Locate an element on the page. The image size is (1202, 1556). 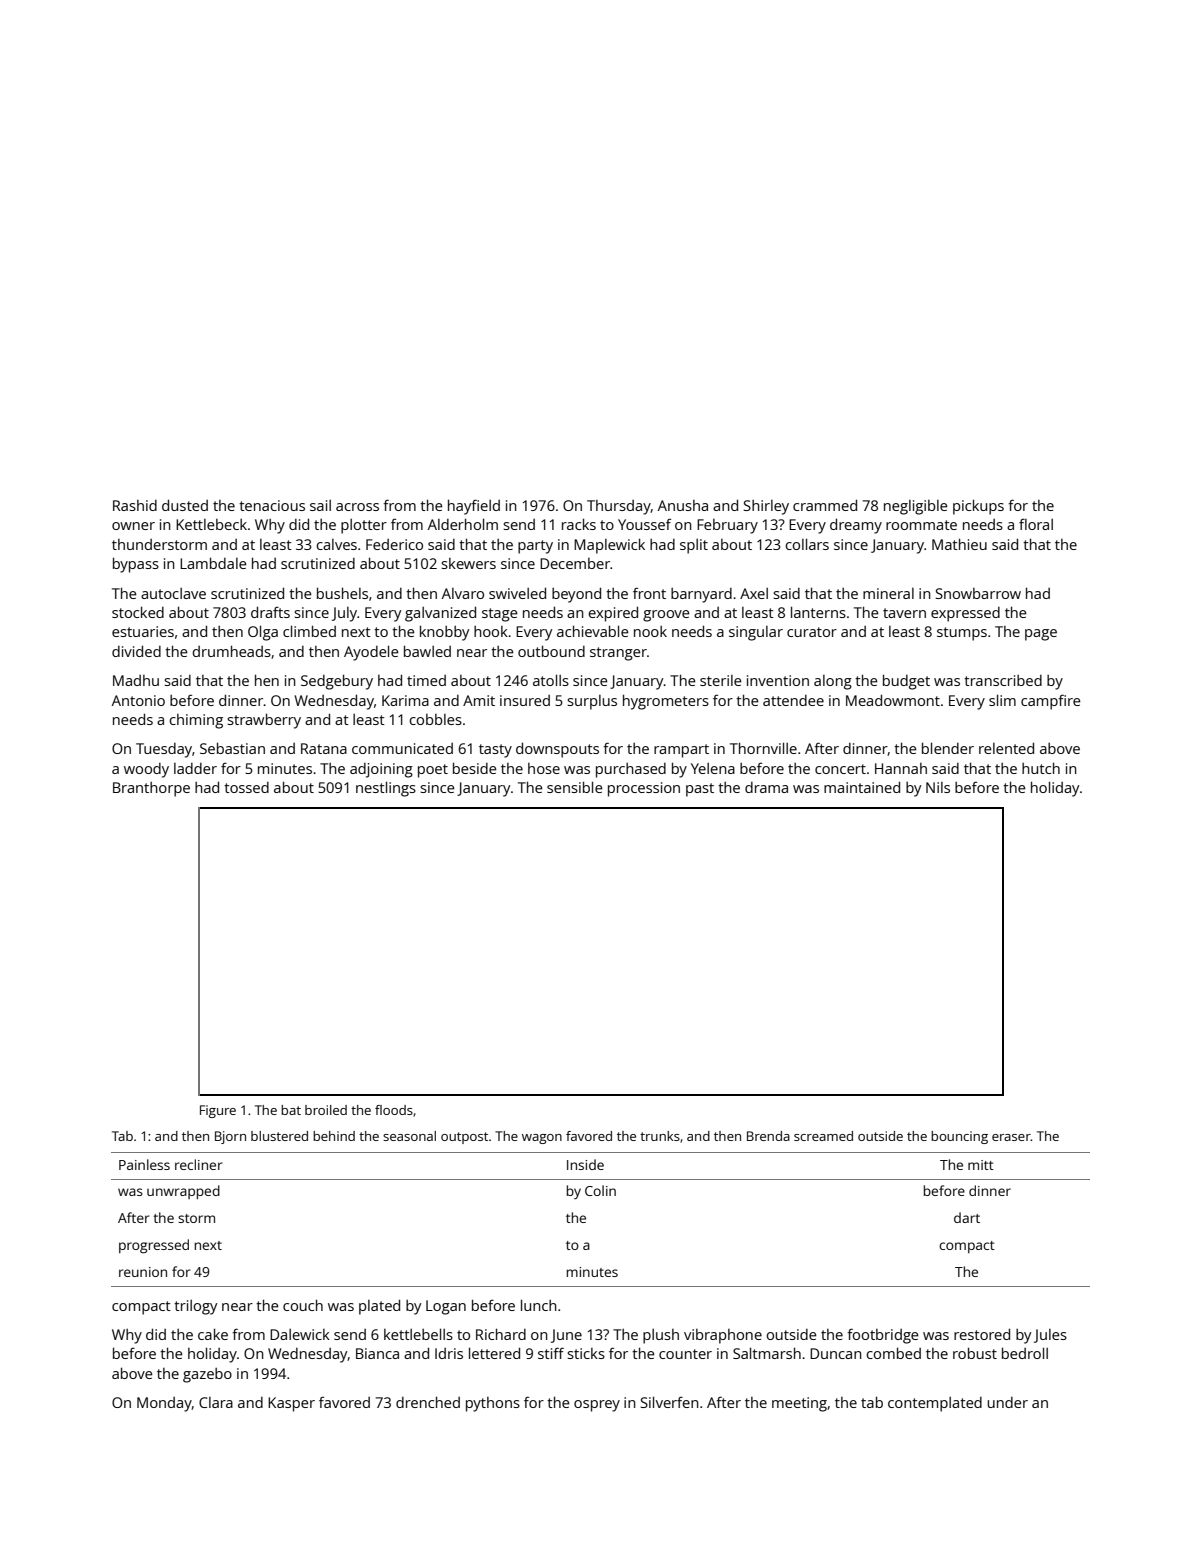
nestlings is located at coordinates (386, 789).
